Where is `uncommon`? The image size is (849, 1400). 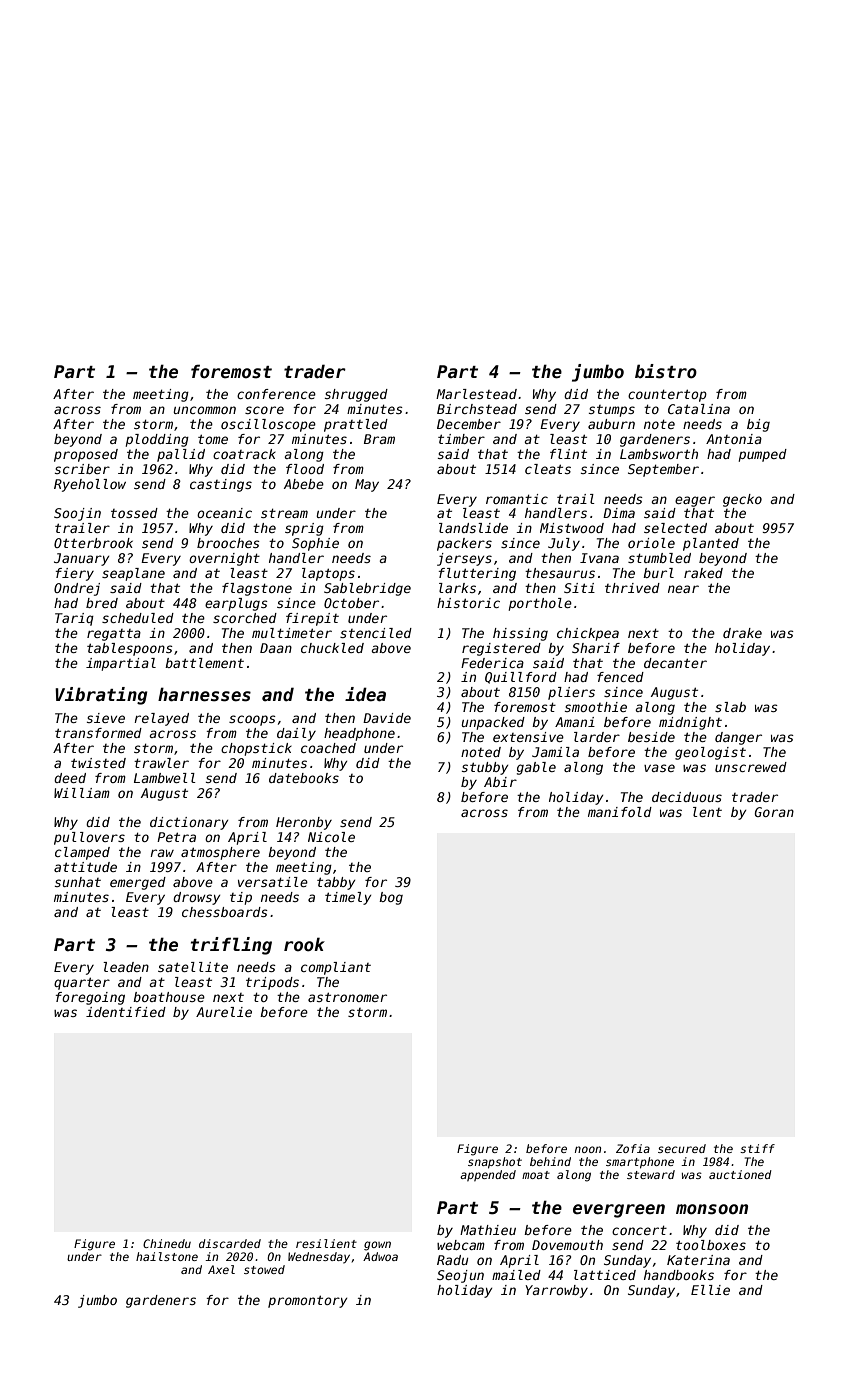
uncommon is located at coordinates (204, 410).
